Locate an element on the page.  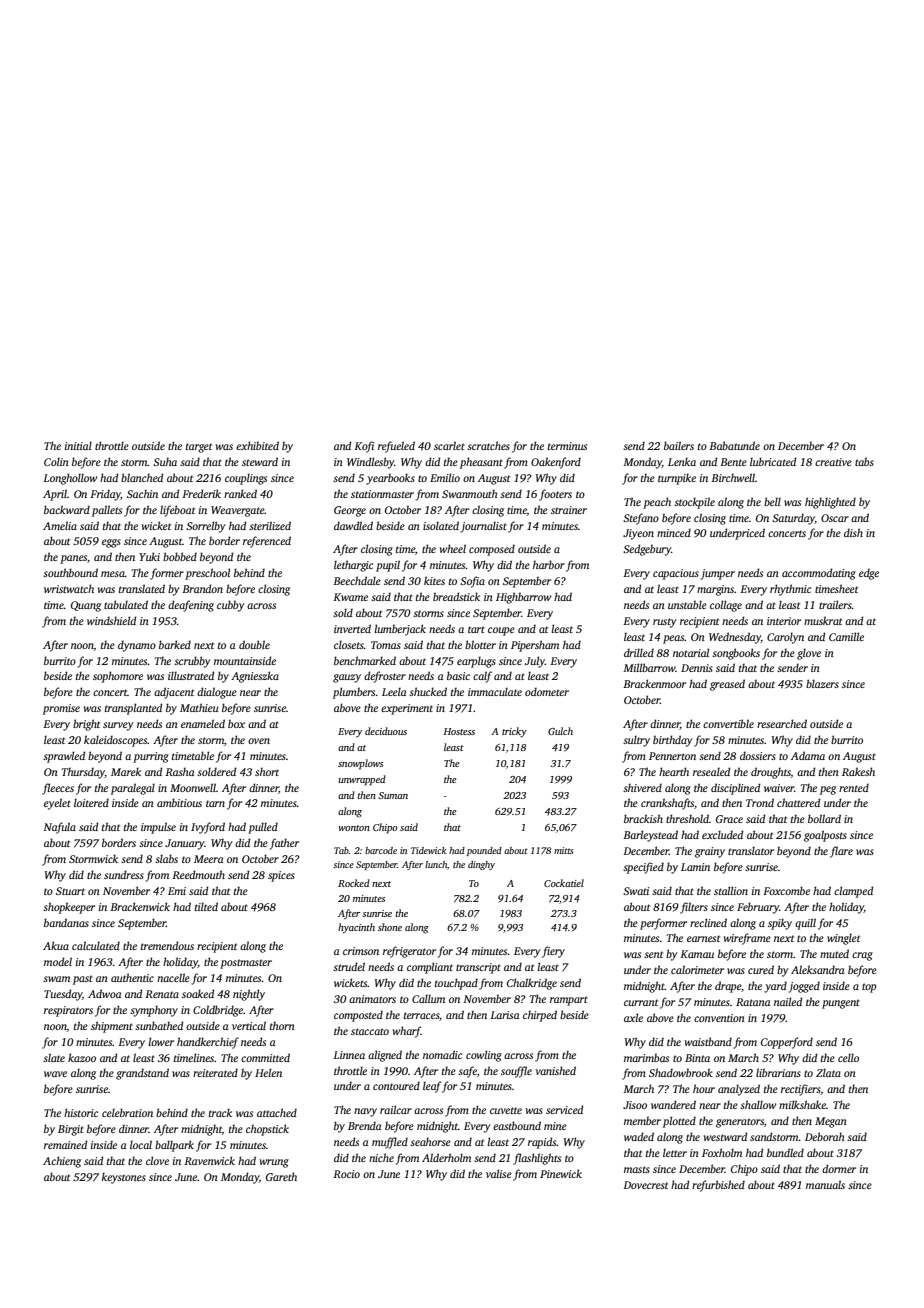
preschool is located at coordinates (207, 574).
